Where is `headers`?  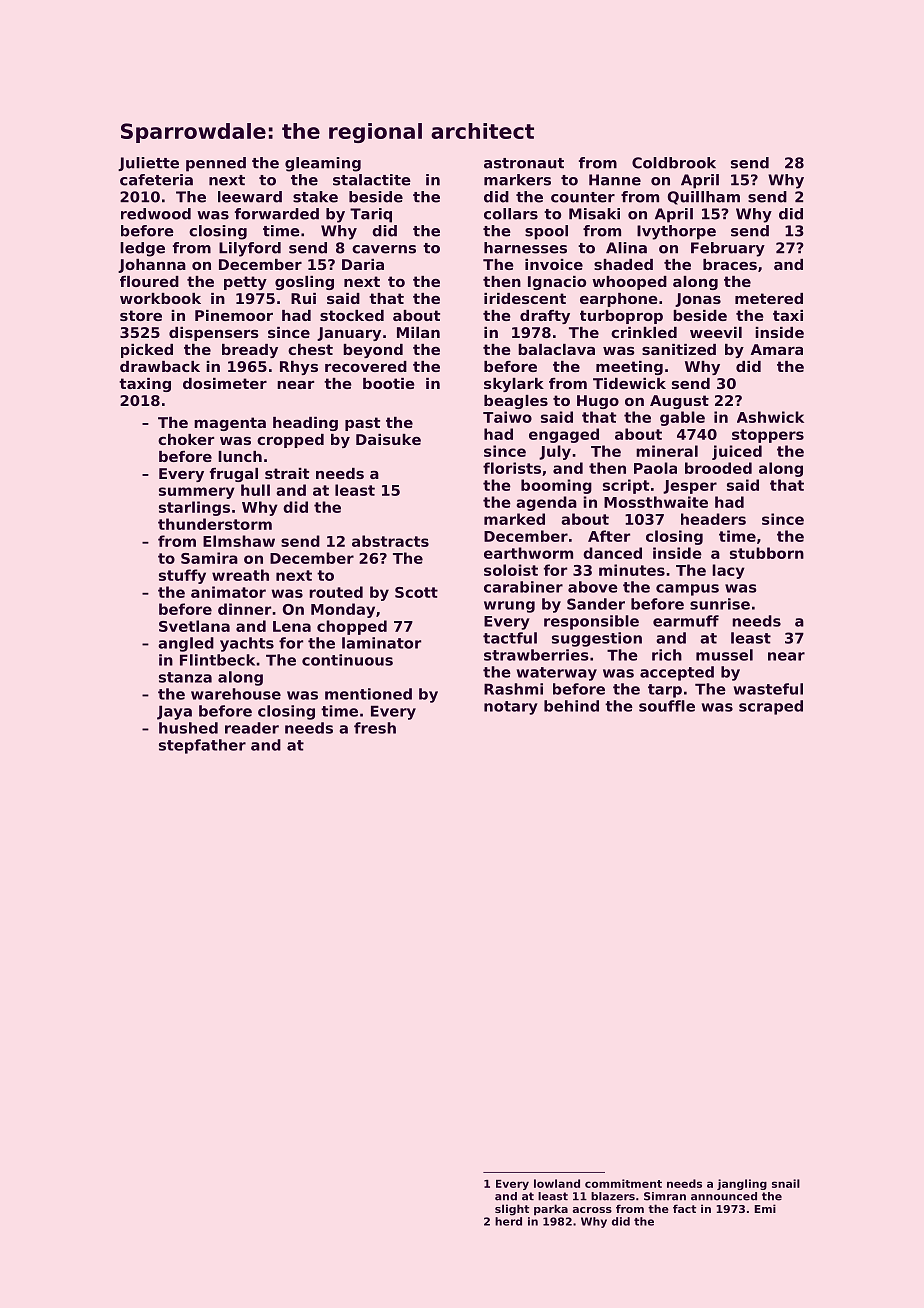
headers is located at coordinates (713, 519).
